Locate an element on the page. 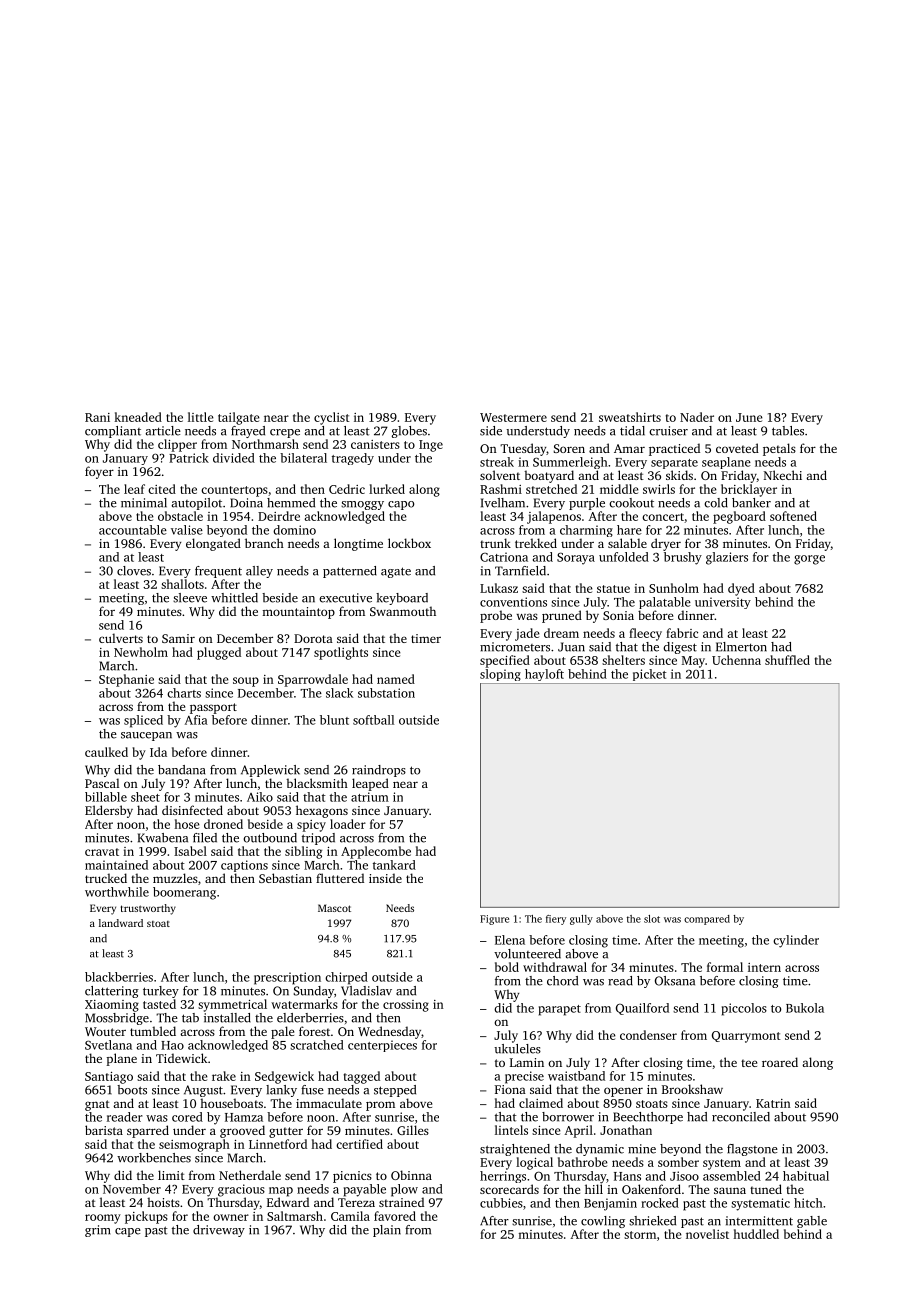 The image size is (924, 1308). spliced is located at coordinates (143, 721).
